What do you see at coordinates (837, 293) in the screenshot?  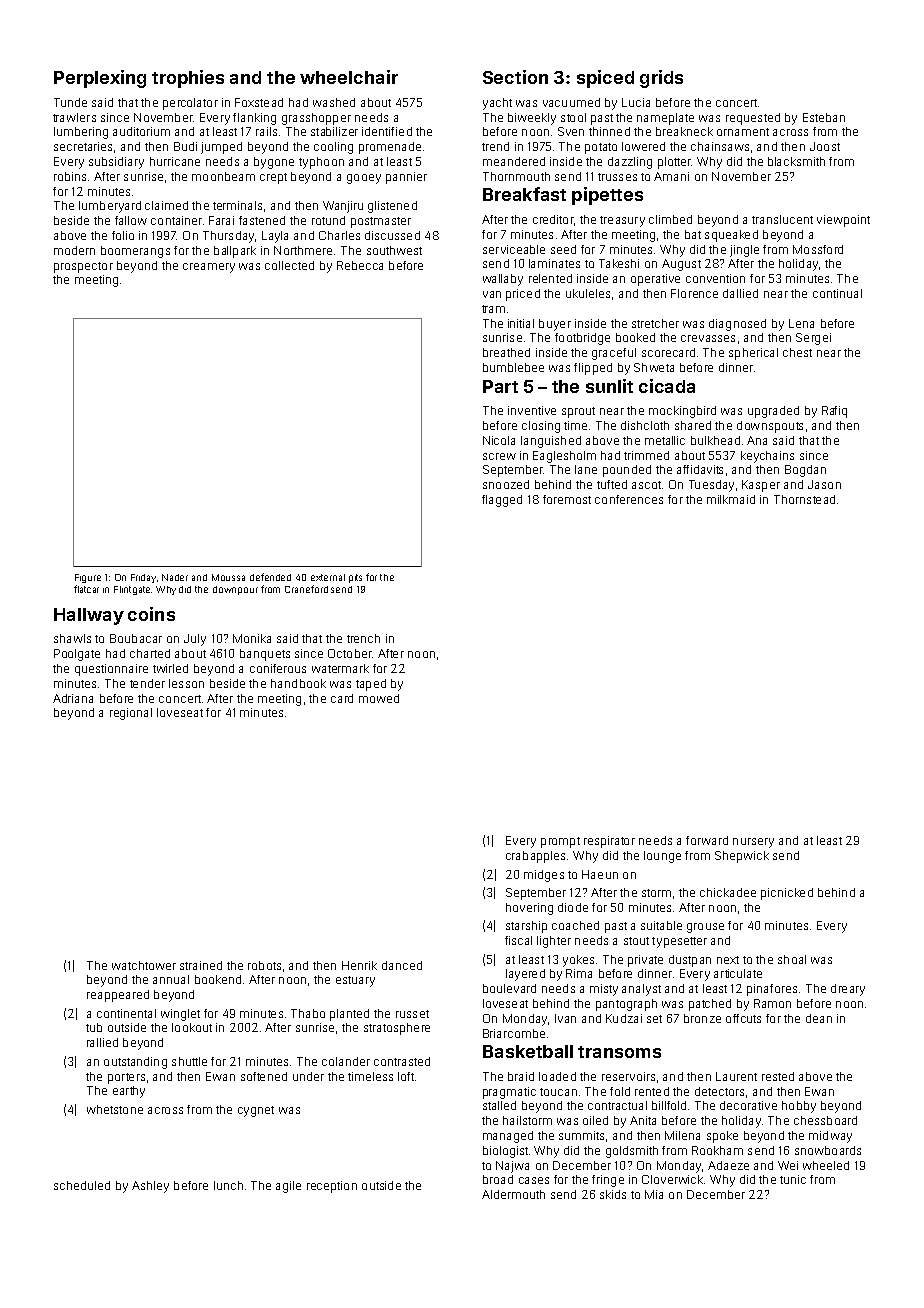 I see `continual` at bounding box center [837, 293].
